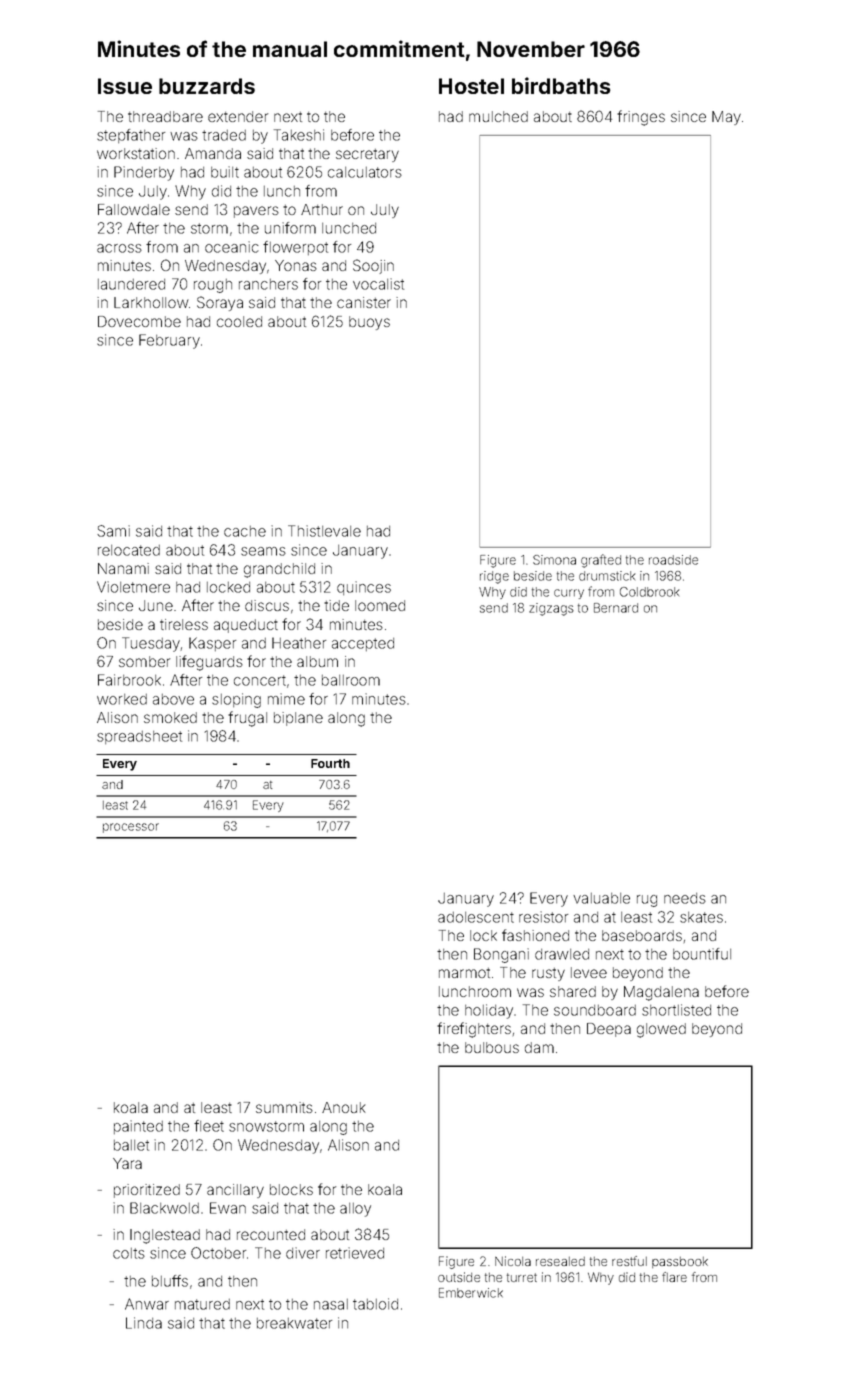 The image size is (849, 1400). I want to click on processor, so click(131, 828).
